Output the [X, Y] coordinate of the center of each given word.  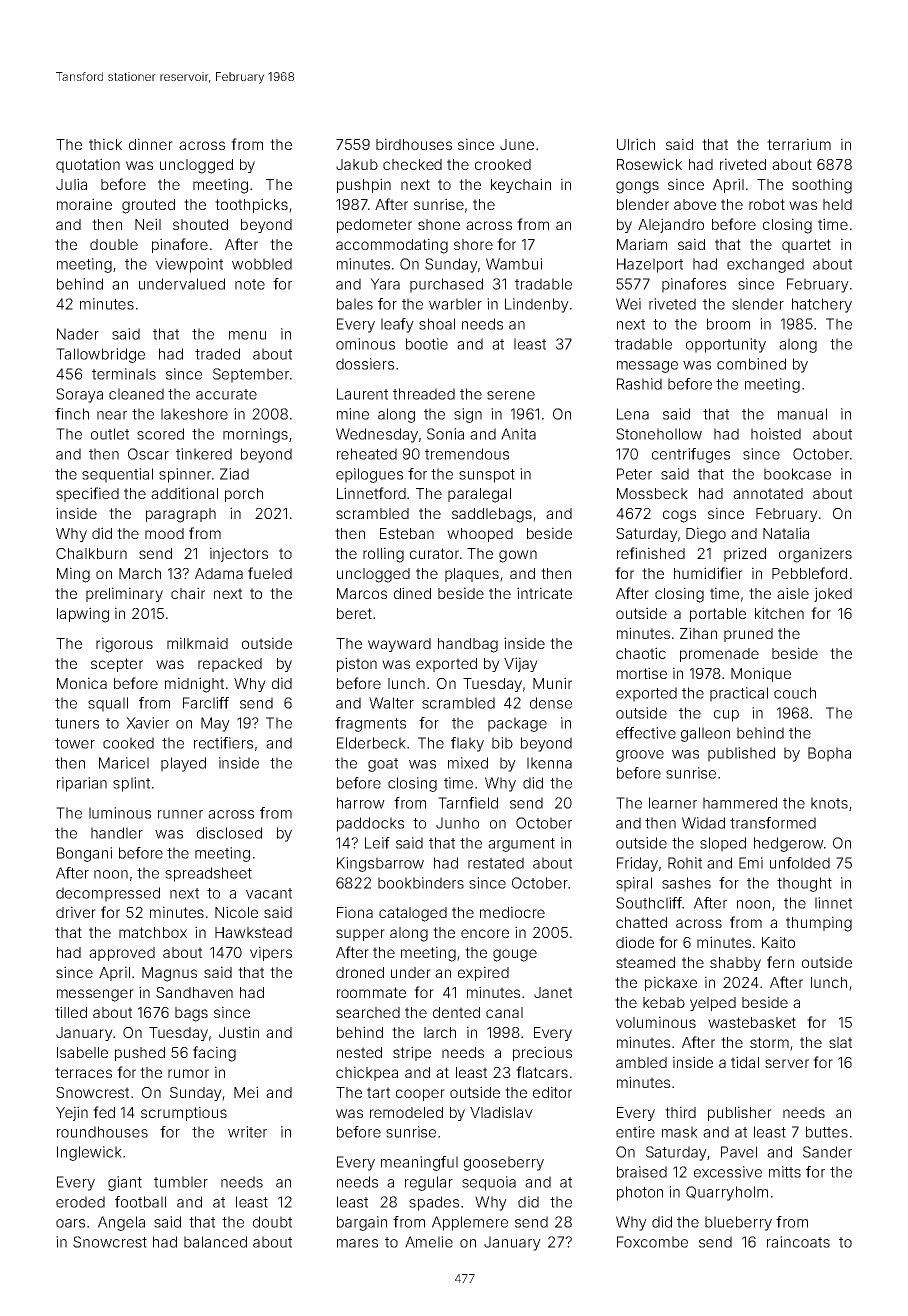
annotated [768, 493]
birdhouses [414, 144]
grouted [148, 206]
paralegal [479, 495]
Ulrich [636, 144]
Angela [121, 1223]
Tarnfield [468, 803]
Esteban [407, 533]
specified [87, 494]
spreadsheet [208, 874]
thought [804, 884]
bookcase [797, 474]
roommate [371, 992]
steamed [645, 962]
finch [72, 414]
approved [122, 954]
